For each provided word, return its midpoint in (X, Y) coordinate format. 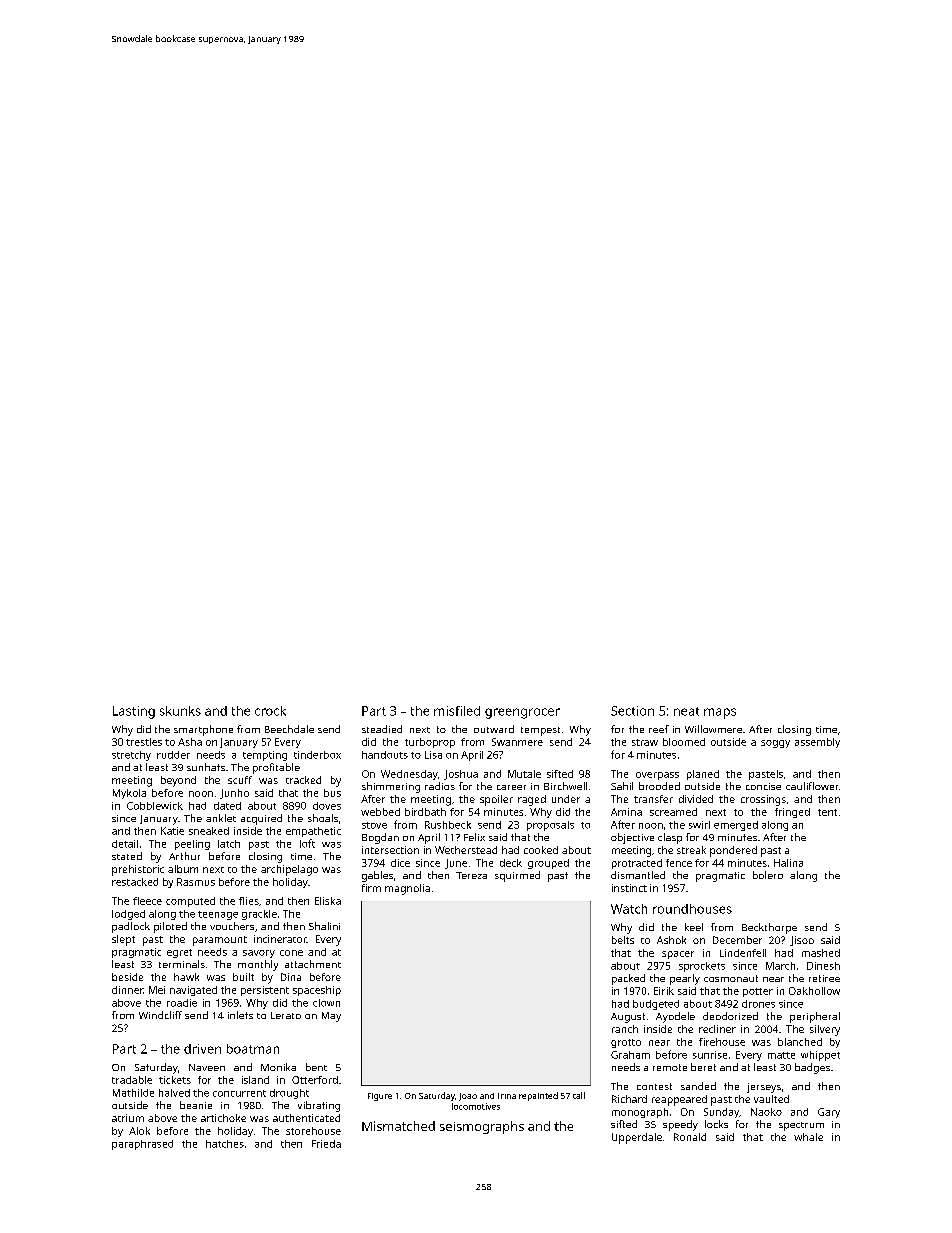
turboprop (430, 743)
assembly (817, 743)
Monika (278, 1067)
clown (326, 1003)
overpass (657, 776)
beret (703, 1067)
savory (259, 954)
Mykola (129, 794)
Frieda (326, 1144)
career (511, 787)
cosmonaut (731, 978)
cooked (541, 850)
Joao (468, 1097)
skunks (180, 711)
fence (679, 863)
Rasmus (196, 882)
